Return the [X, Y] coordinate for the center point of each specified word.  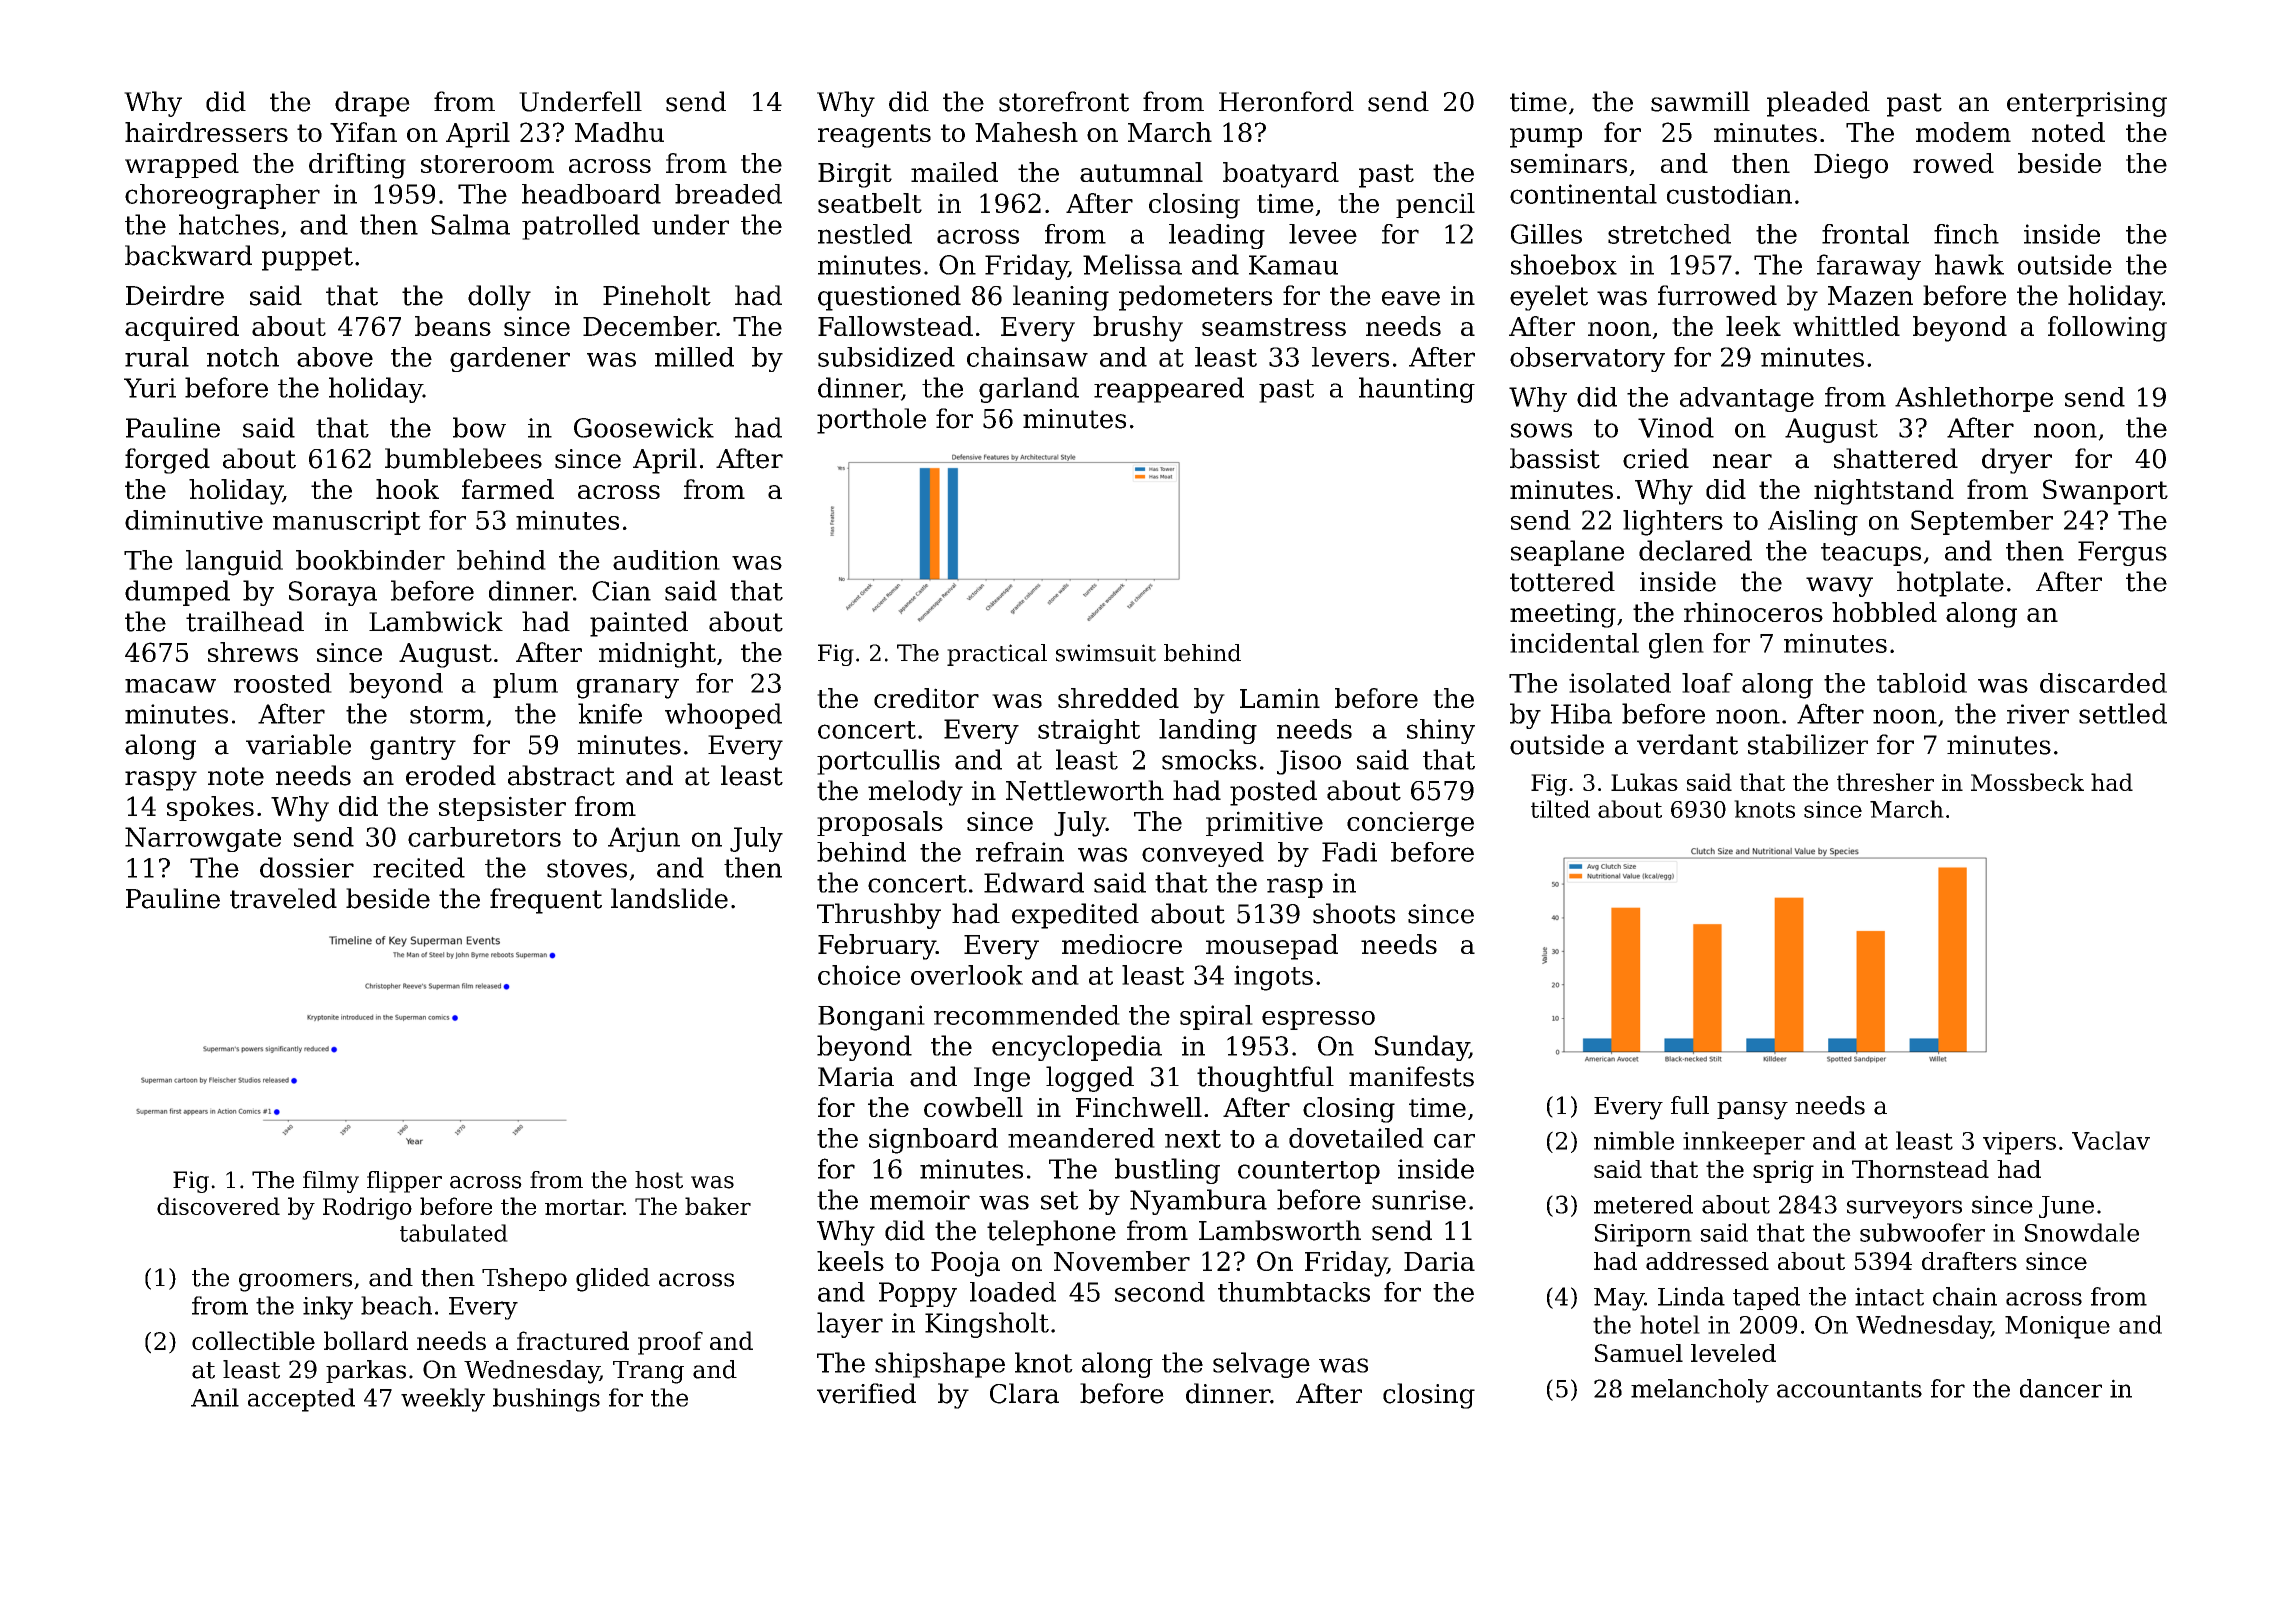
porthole [871, 421]
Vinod [1676, 427]
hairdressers [206, 132]
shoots [1354, 913]
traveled [283, 898]
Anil [215, 1397]
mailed [954, 172]
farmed [508, 489]
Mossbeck [2027, 782]
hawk [1969, 264]
